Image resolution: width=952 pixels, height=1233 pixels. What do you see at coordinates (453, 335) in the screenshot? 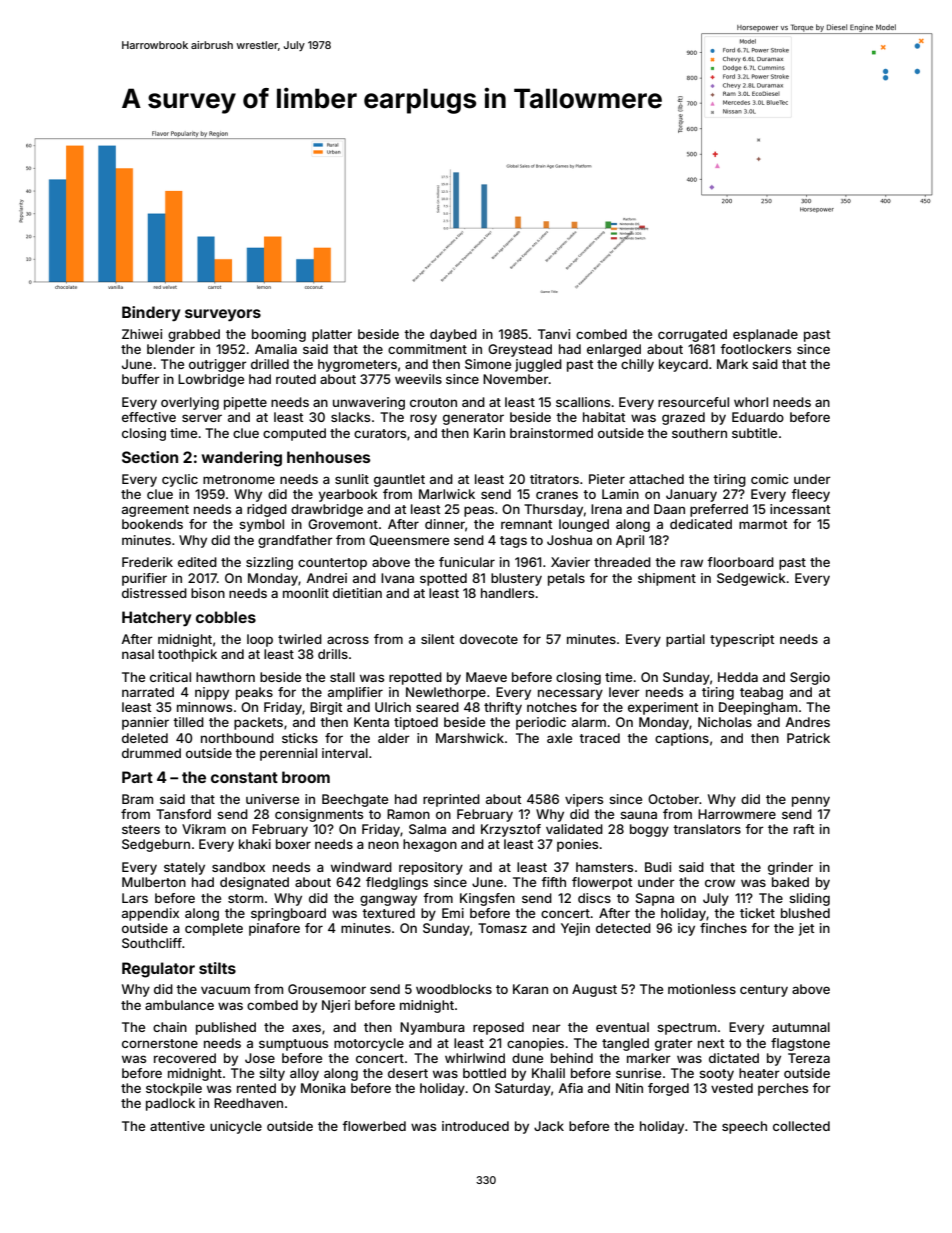
I see `daybed` at bounding box center [453, 335].
